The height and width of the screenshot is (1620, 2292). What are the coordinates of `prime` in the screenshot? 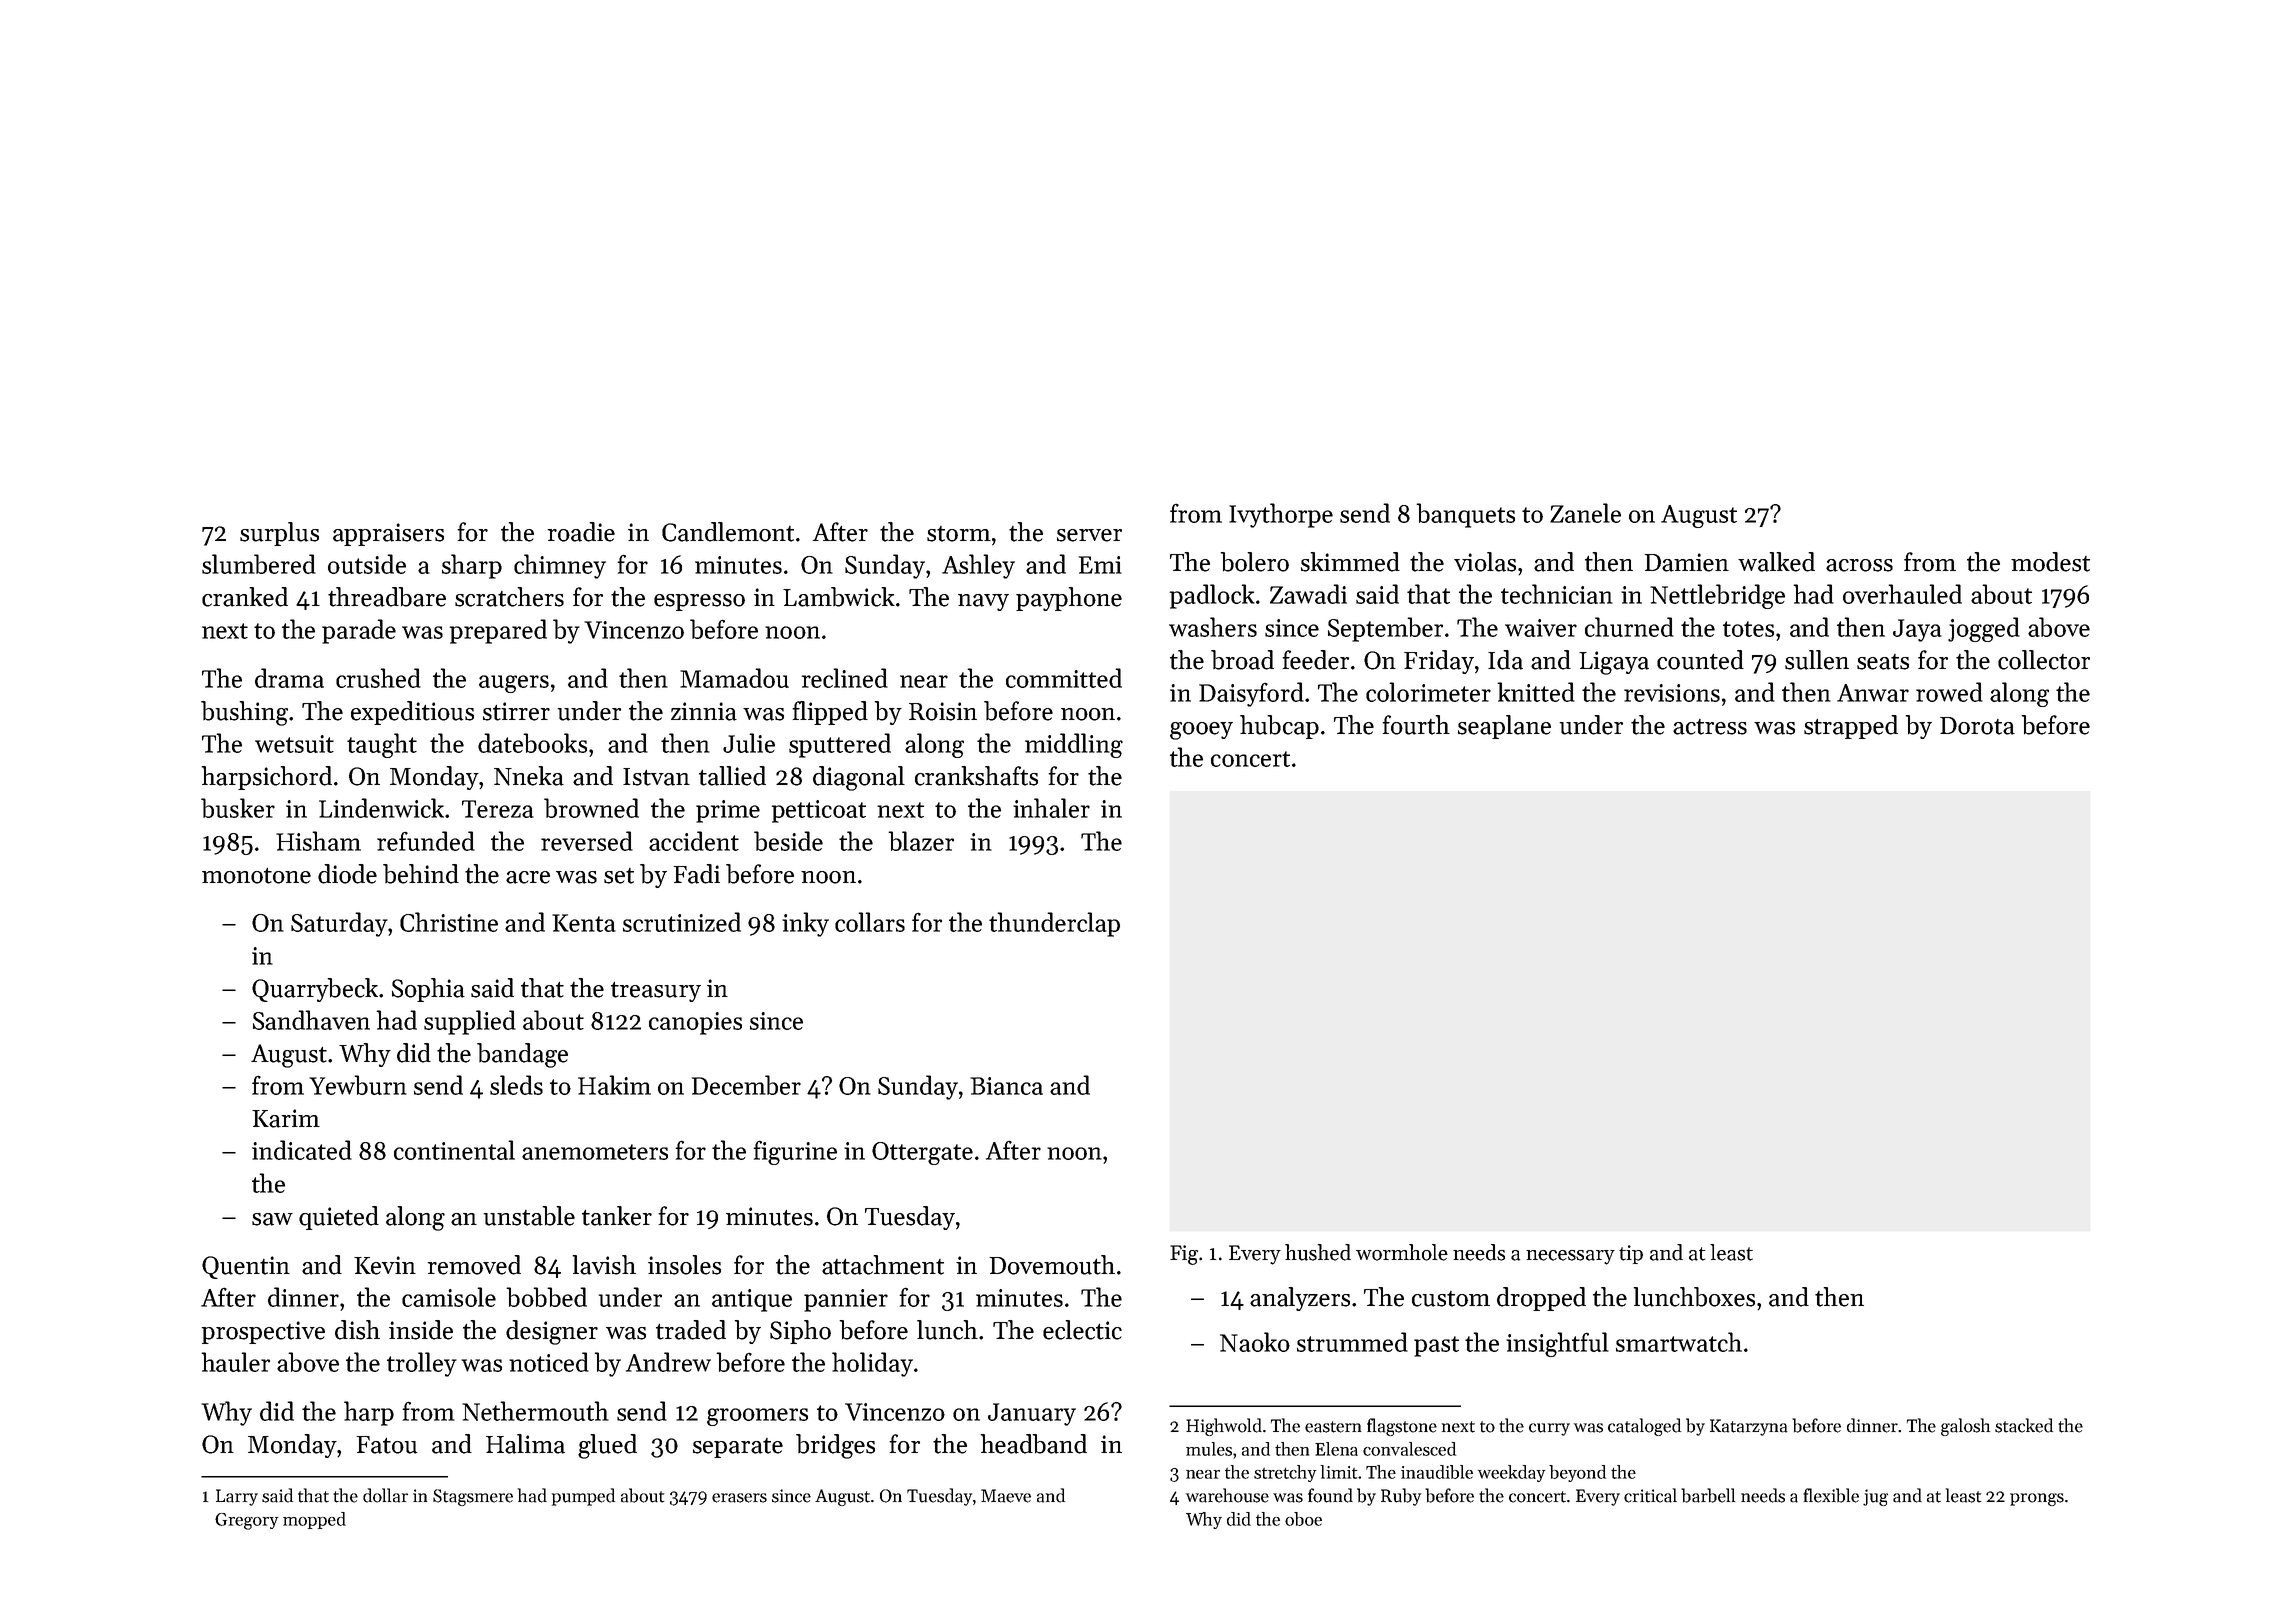 It's located at (728, 811).
